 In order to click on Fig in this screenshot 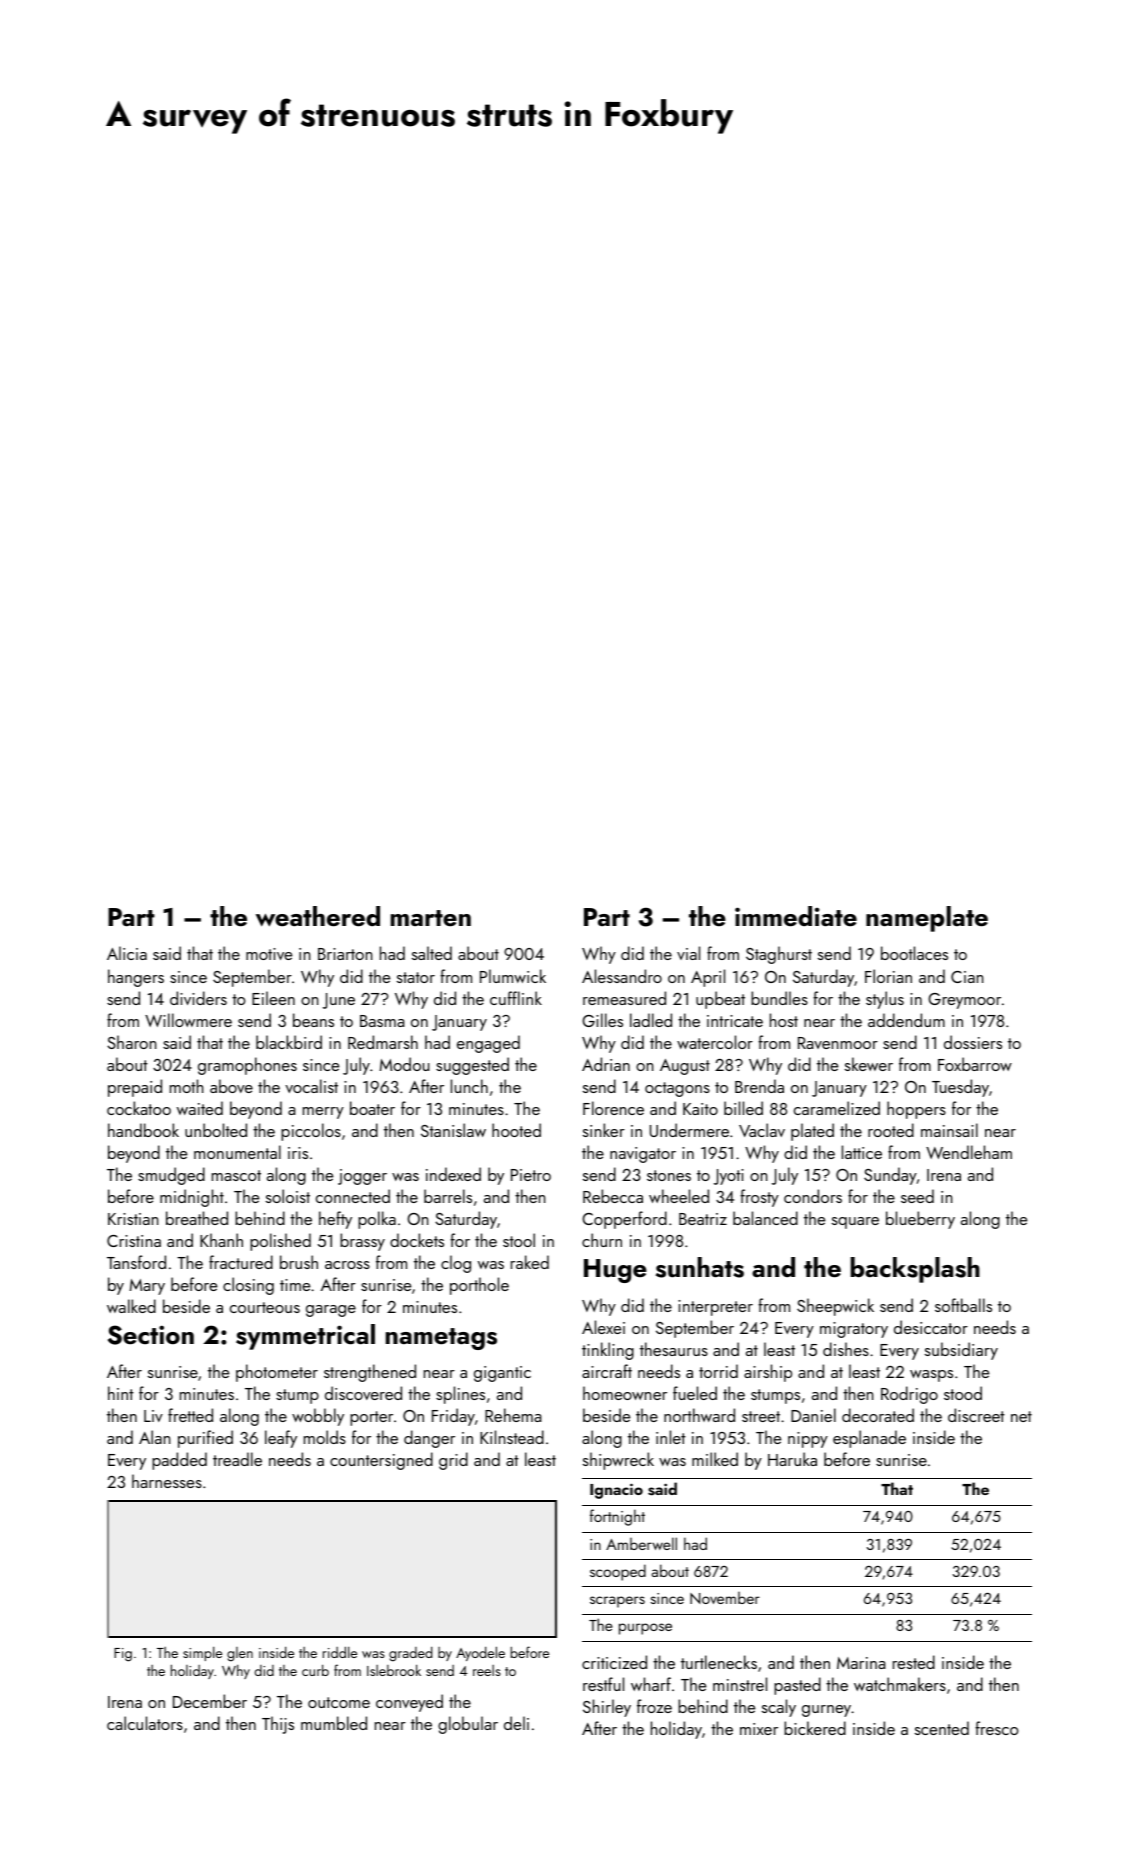, I will do `click(123, 1655)`.
